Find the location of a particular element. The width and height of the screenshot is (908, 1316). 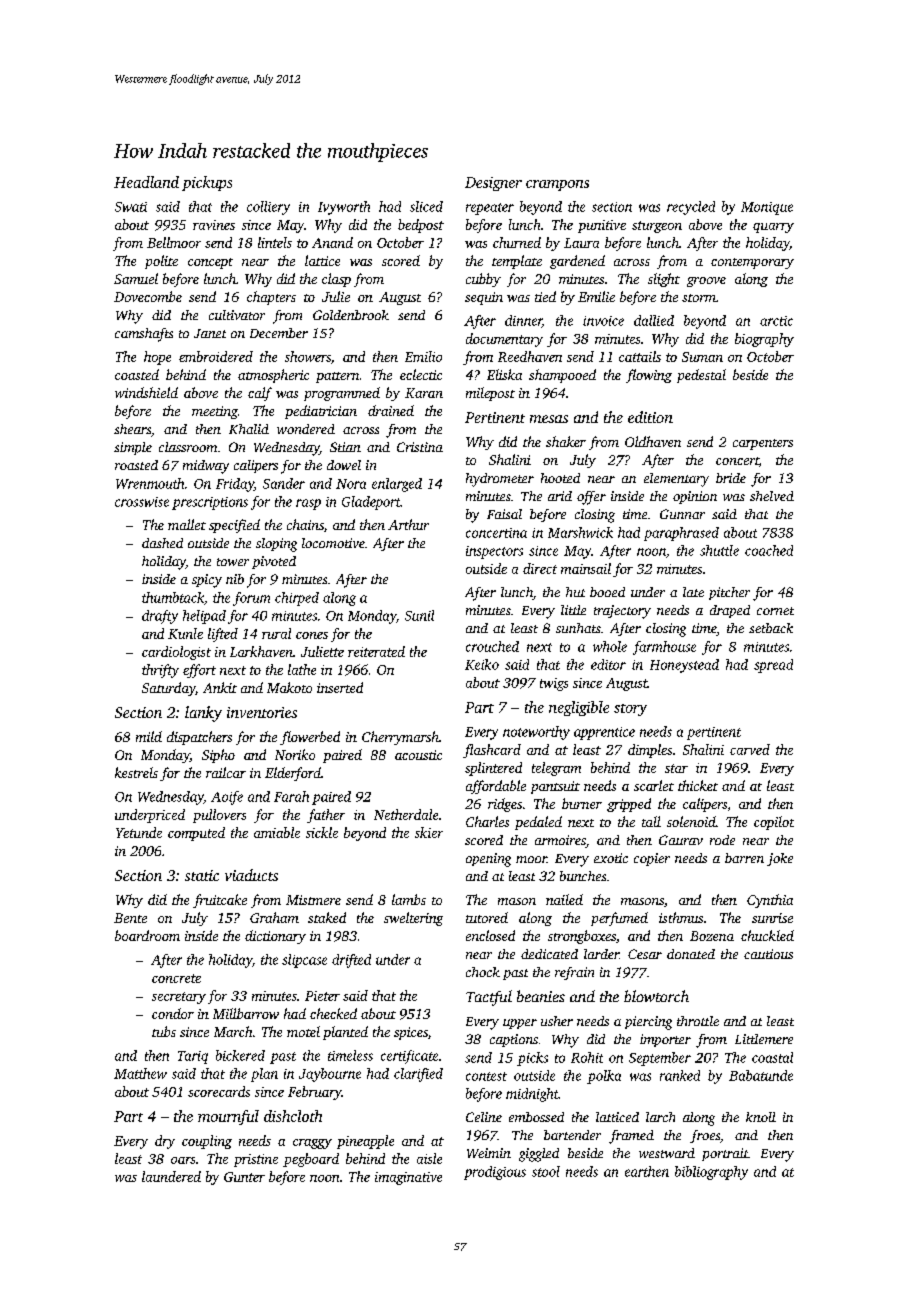

cubby is located at coordinates (483, 280).
